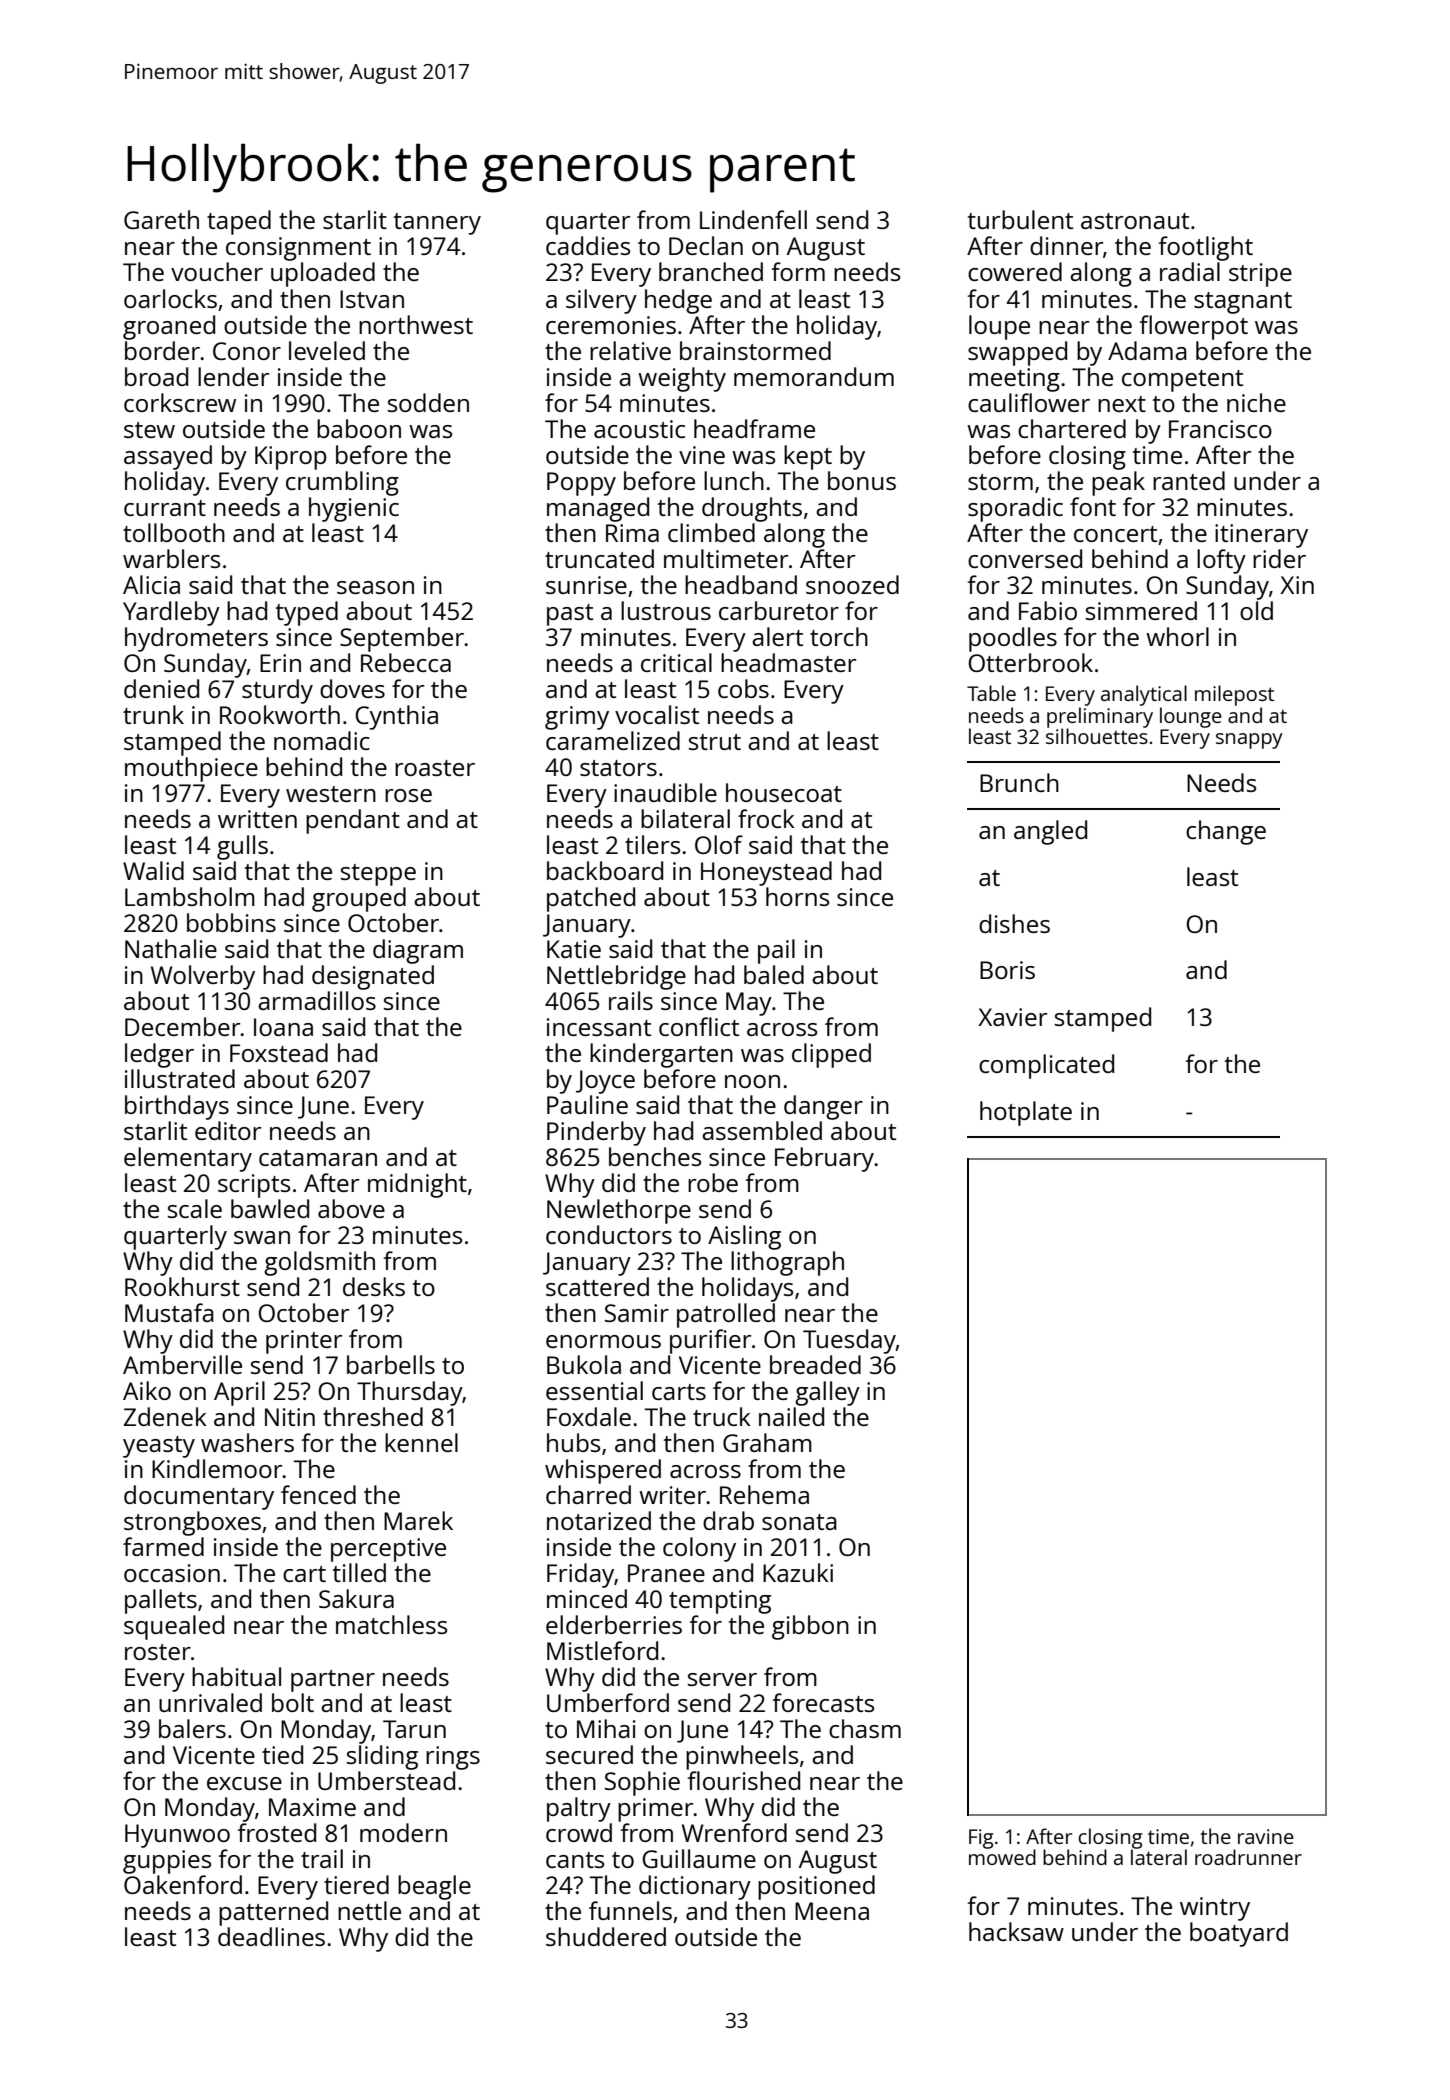 This screenshot has width=1450, height=2100. I want to click on cauliflower, so click(1029, 402).
